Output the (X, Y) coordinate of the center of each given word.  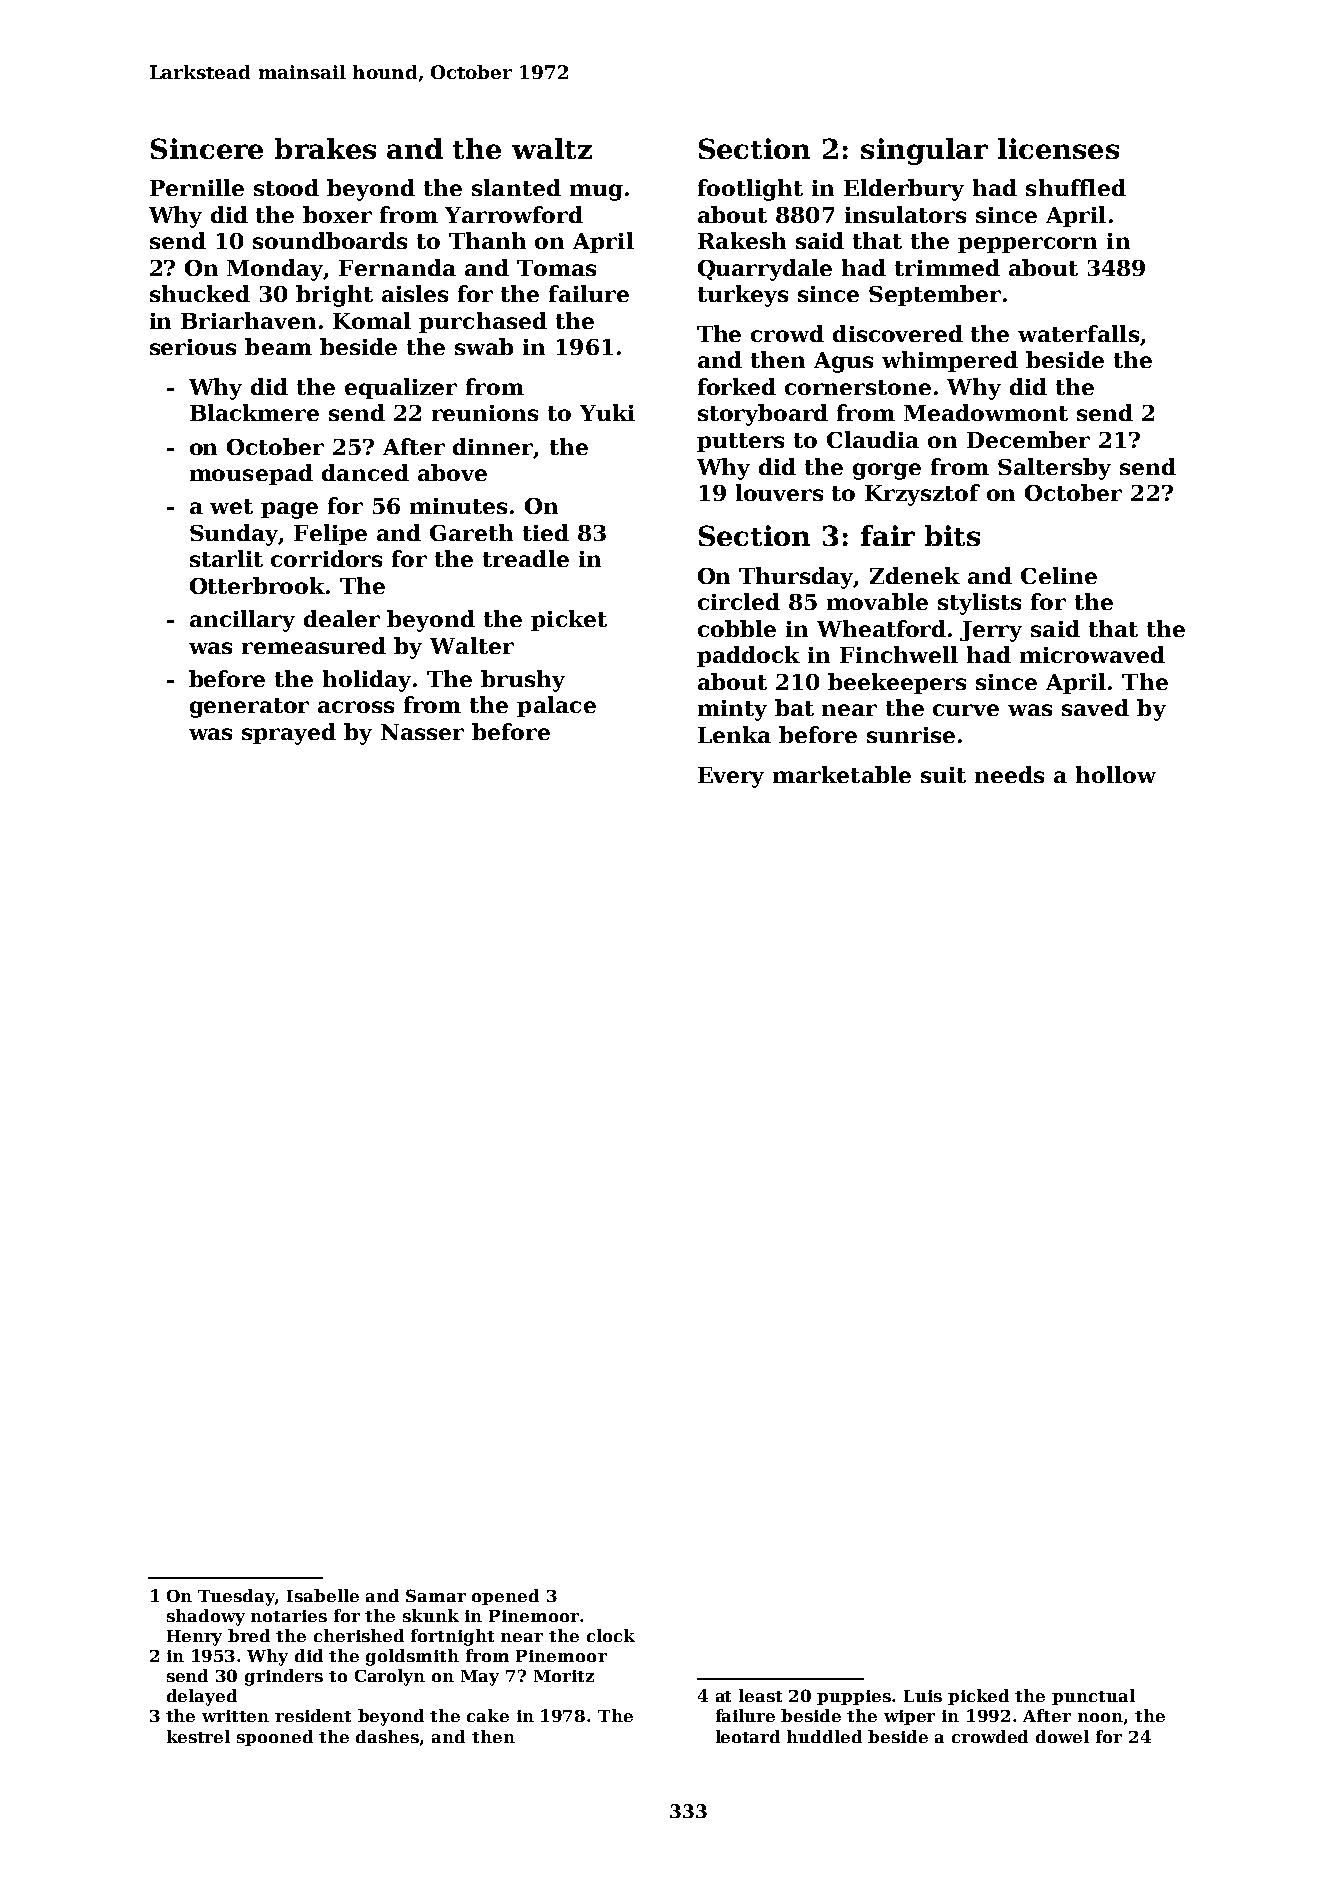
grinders (284, 1677)
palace (556, 706)
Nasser (422, 732)
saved (1095, 707)
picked (978, 1697)
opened (505, 1597)
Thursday (797, 578)
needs (1009, 774)
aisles (415, 293)
